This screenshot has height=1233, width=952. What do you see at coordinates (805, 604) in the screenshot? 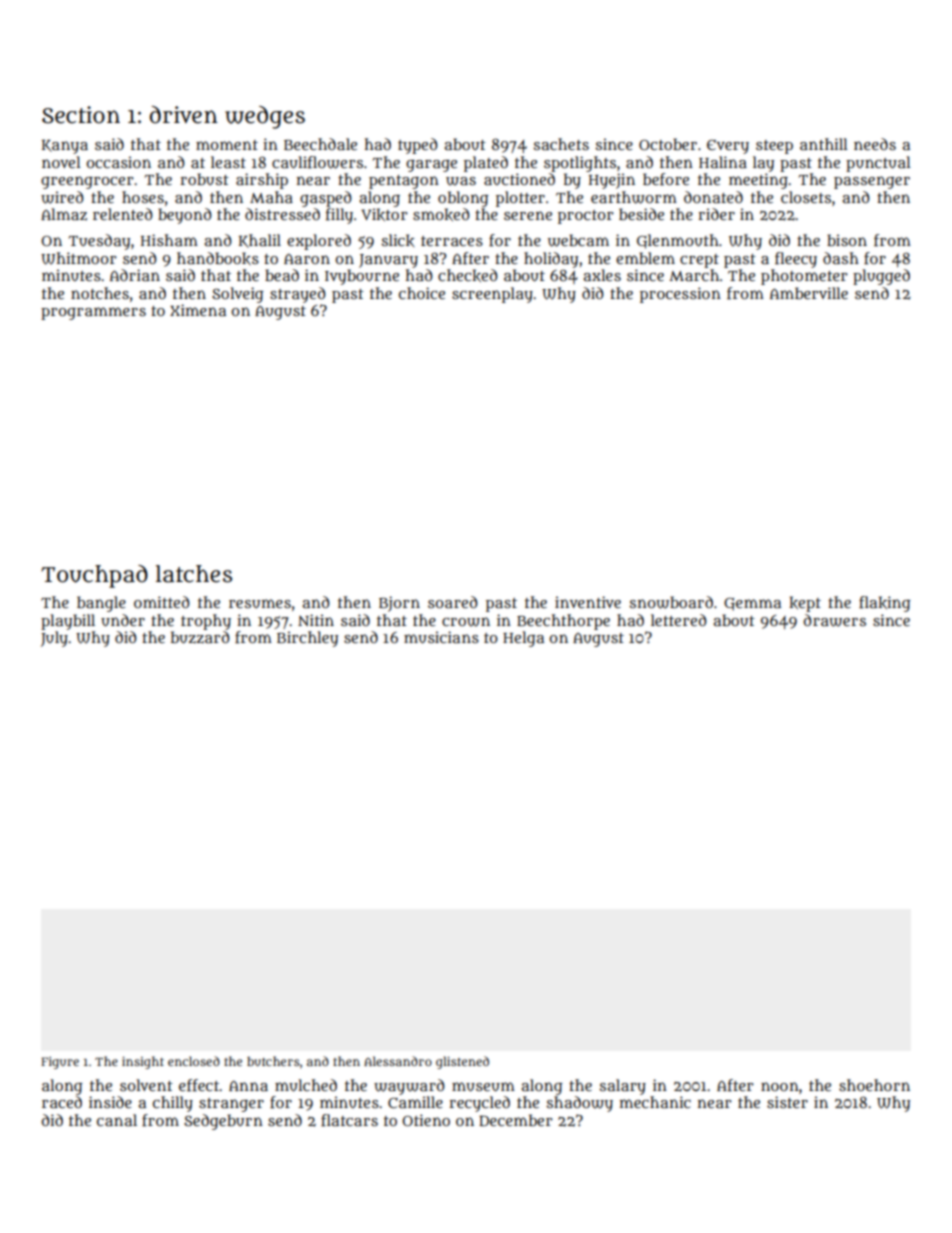
I see `kept` at bounding box center [805, 604].
